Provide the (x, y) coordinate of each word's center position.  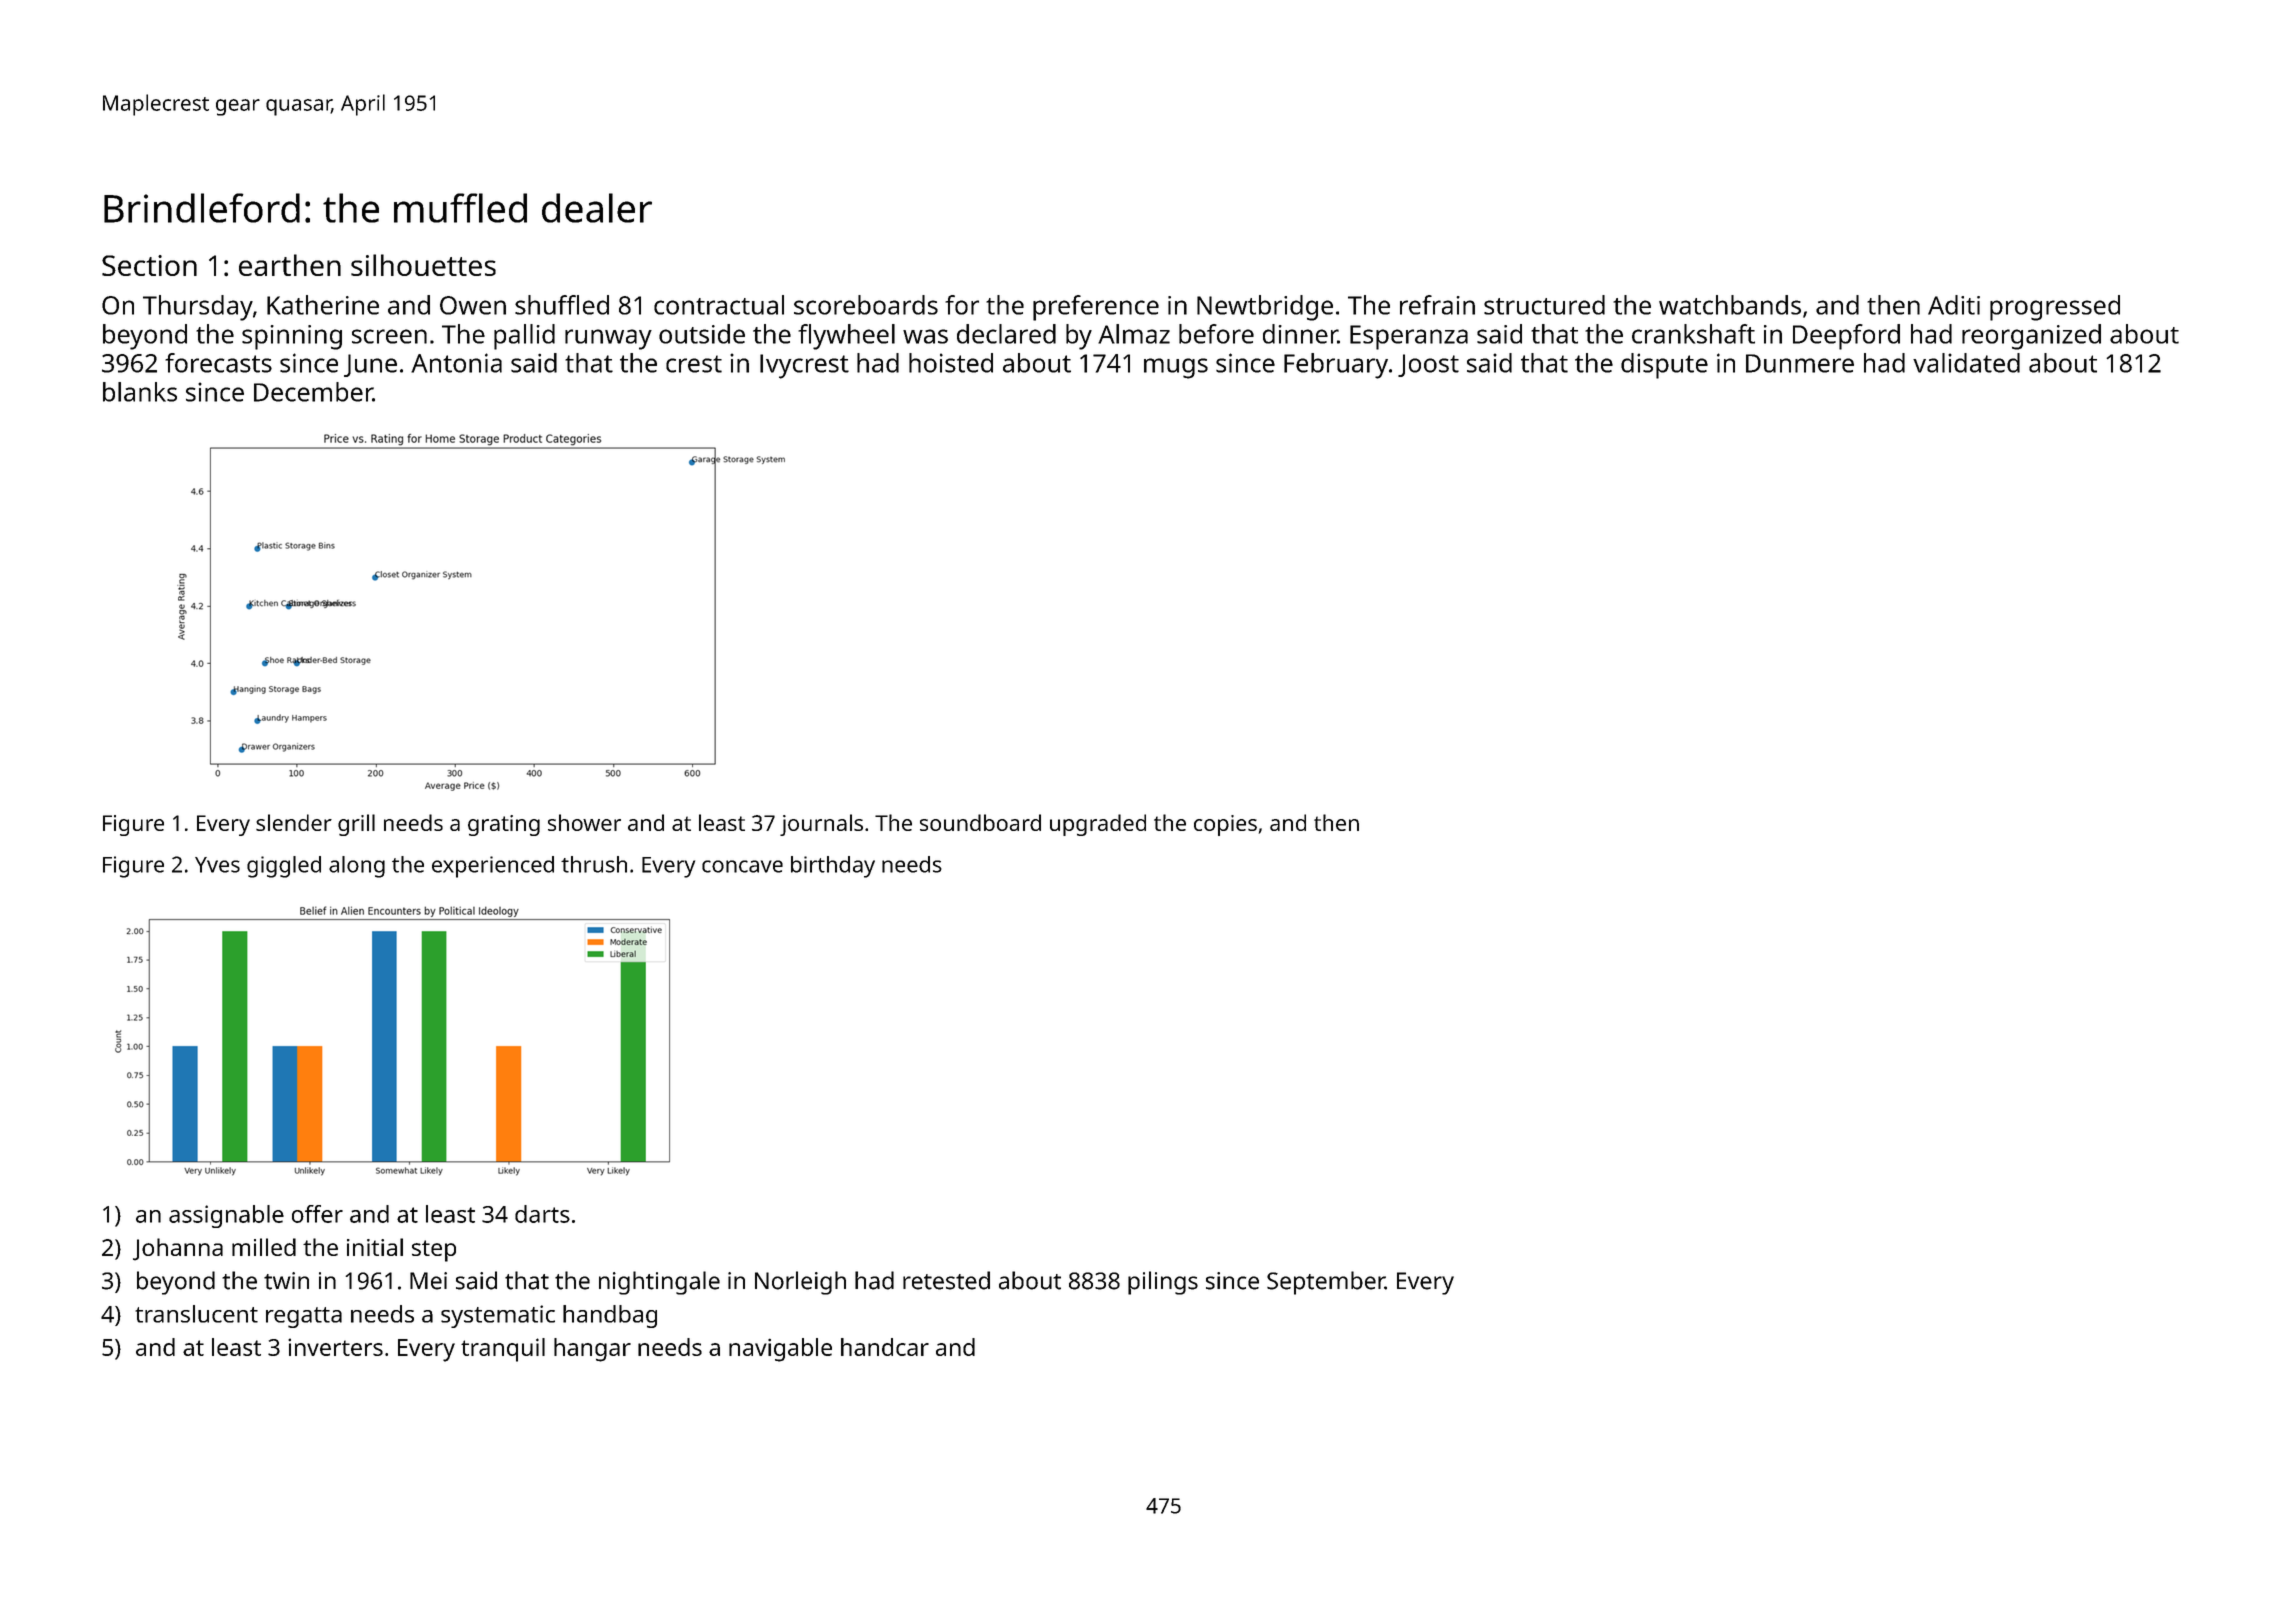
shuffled (562, 305)
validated (1966, 363)
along (357, 867)
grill (356, 825)
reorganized (2031, 337)
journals (821, 825)
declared (1006, 334)
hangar (592, 1350)
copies (1225, 825)
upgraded (1098, 825)
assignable (226, 1216)
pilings (1163, 1283)
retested (946, 1280)
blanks (140, 392)
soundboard (980, 822)
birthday (833, 867)
